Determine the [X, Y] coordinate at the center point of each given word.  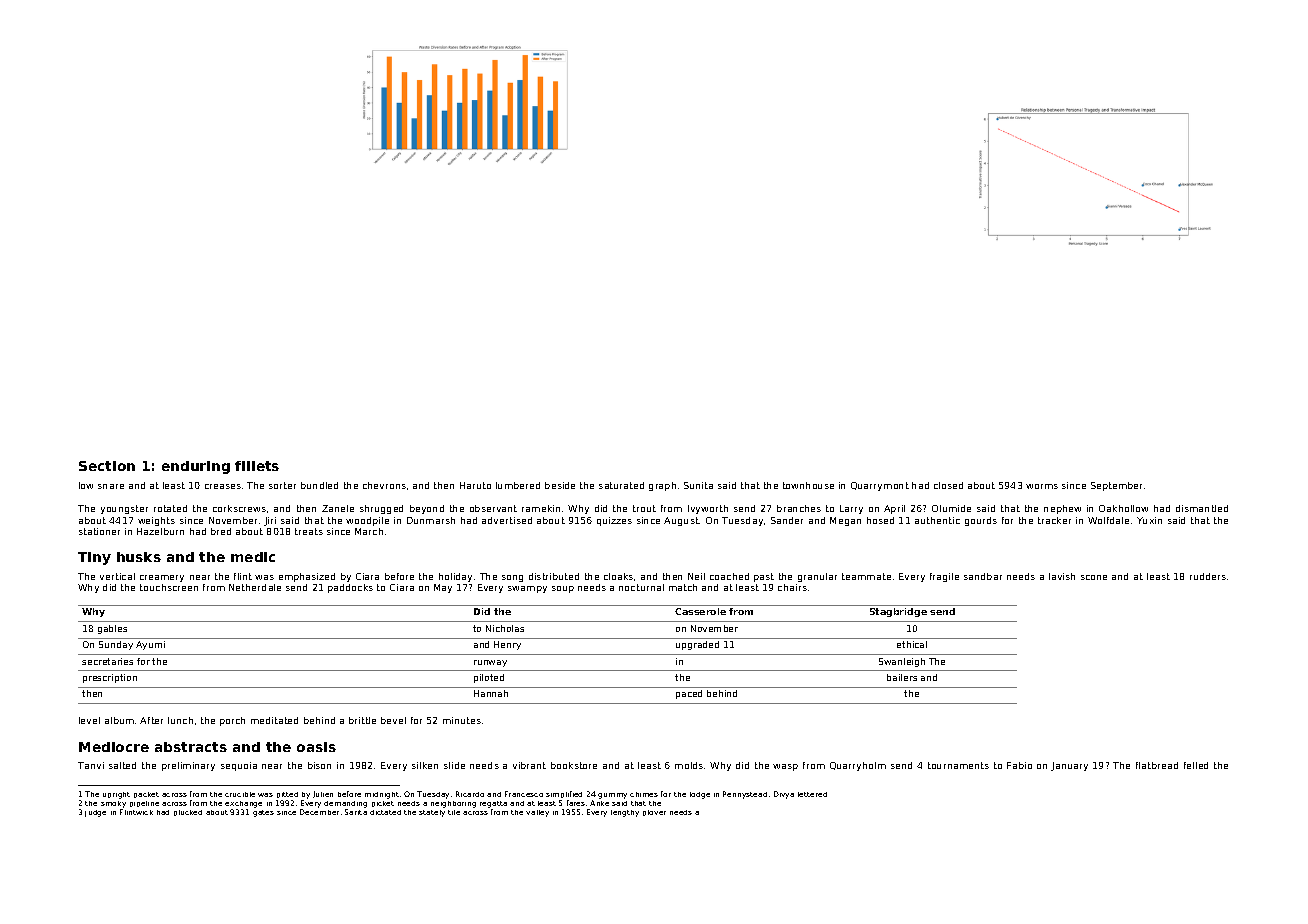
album [119, 720]
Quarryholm [858, 766]
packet [146, 795]
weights [156, 521]
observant [493, 508]
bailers [902, 677]
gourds [981, 521]
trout [644, 508]
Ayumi [150, 645]
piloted [489, 678]
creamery [162, 578]
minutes [462, 720]
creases [223, 486]
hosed [880, 520]
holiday [455, 577]
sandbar [983, 576]
